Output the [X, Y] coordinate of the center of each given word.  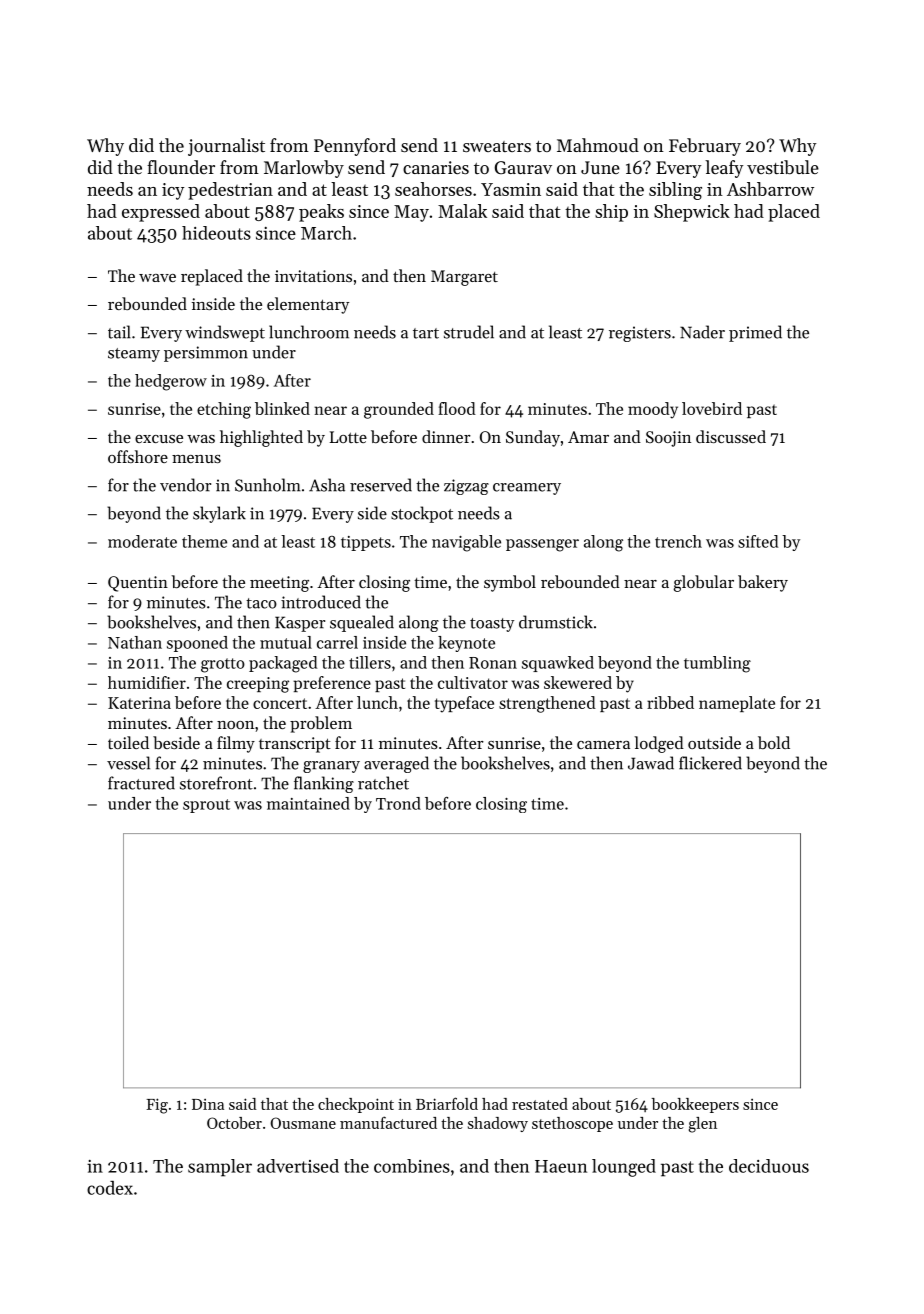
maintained [308, 803]
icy [173, 191]
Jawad [651, 763]
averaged [396, 764]
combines [412, 1166]
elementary [308, 305]
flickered [710, 763]
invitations [313, 276]
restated [540, 1104]
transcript [295, 745]
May [411, 213]
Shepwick [692, 213]
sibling [675, 191]
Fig [157, 1106]
